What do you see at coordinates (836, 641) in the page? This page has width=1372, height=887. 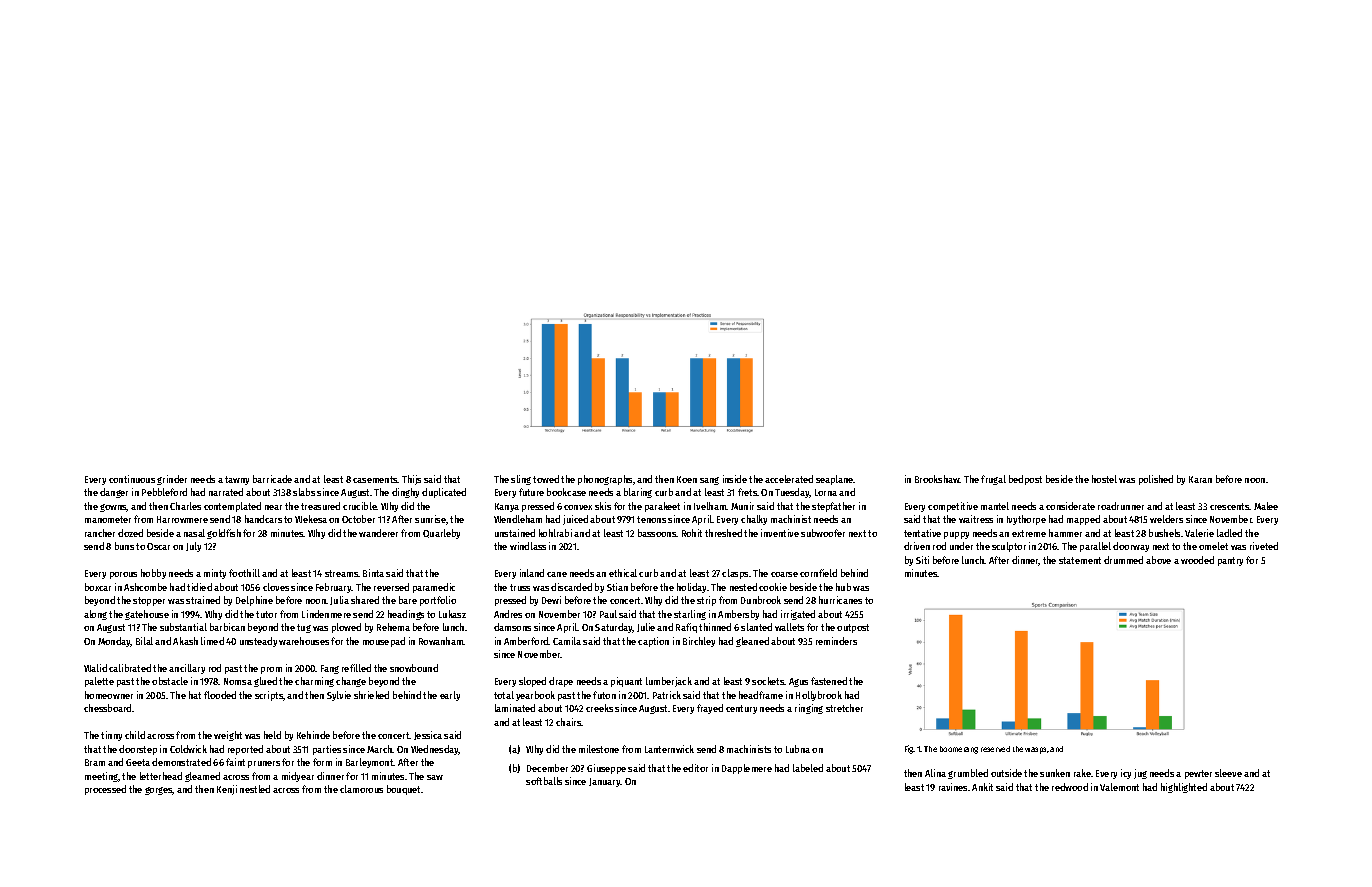 I see `reminders` at bounding box center [836, 641].
